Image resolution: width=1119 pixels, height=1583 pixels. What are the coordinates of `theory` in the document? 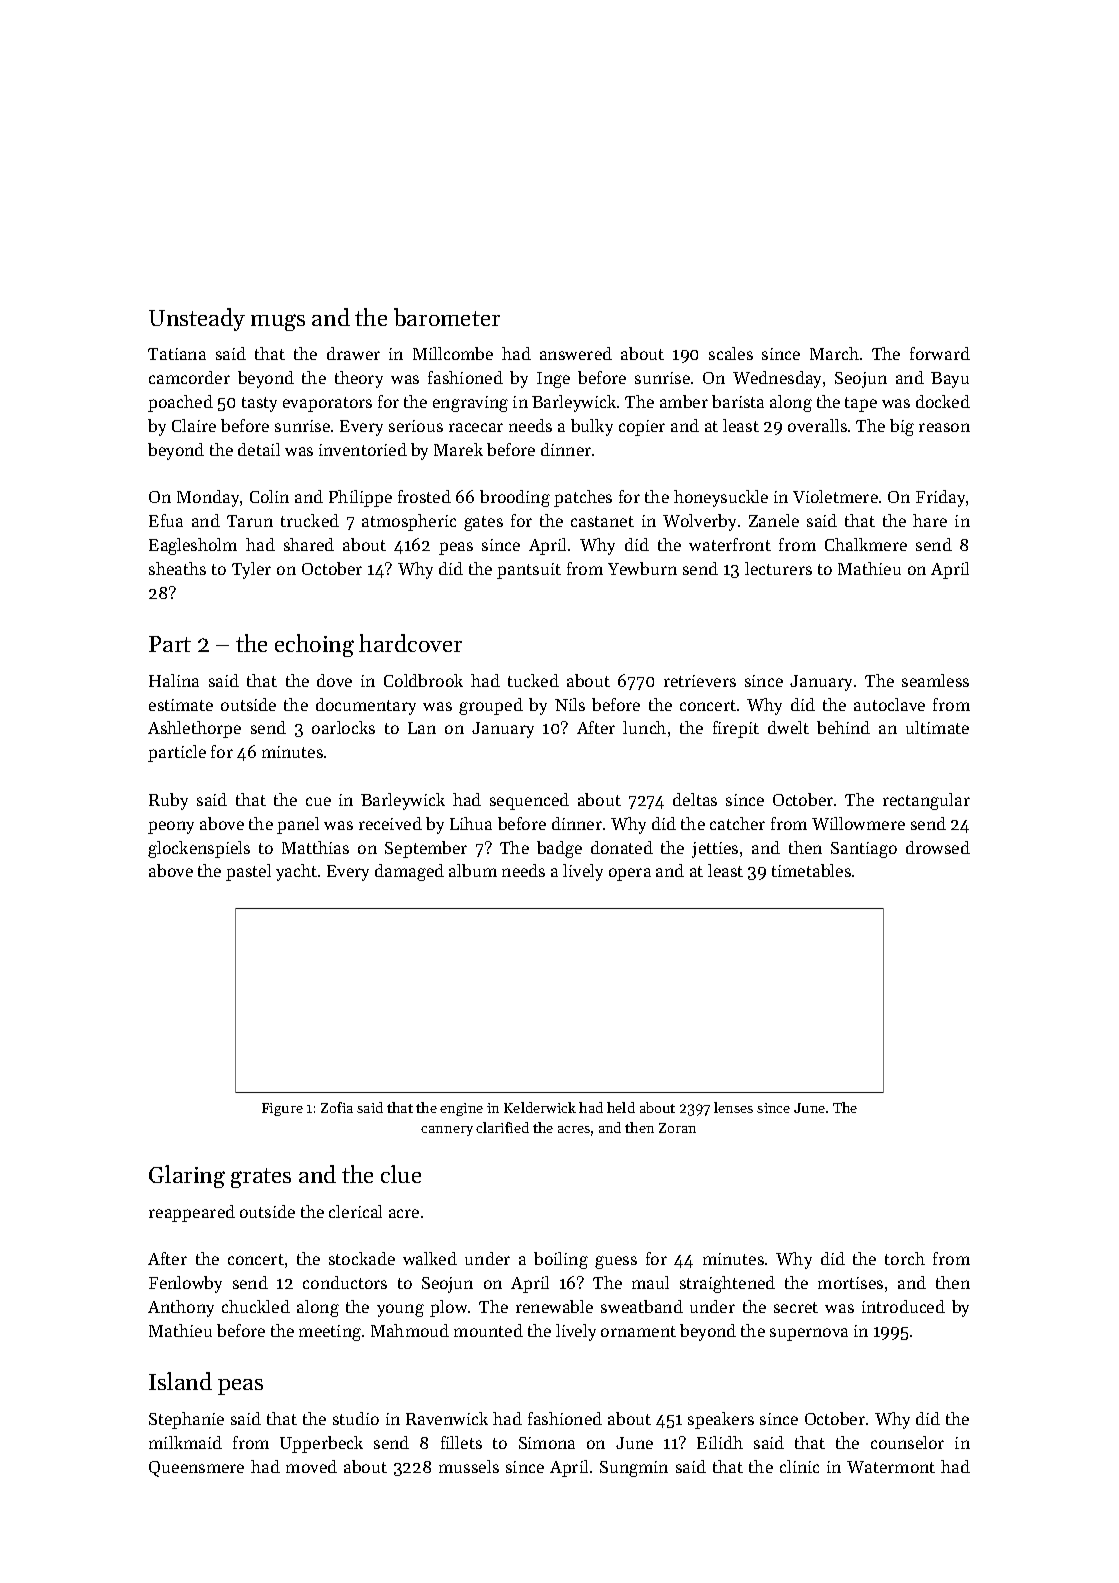 It's located at (359, 379).
